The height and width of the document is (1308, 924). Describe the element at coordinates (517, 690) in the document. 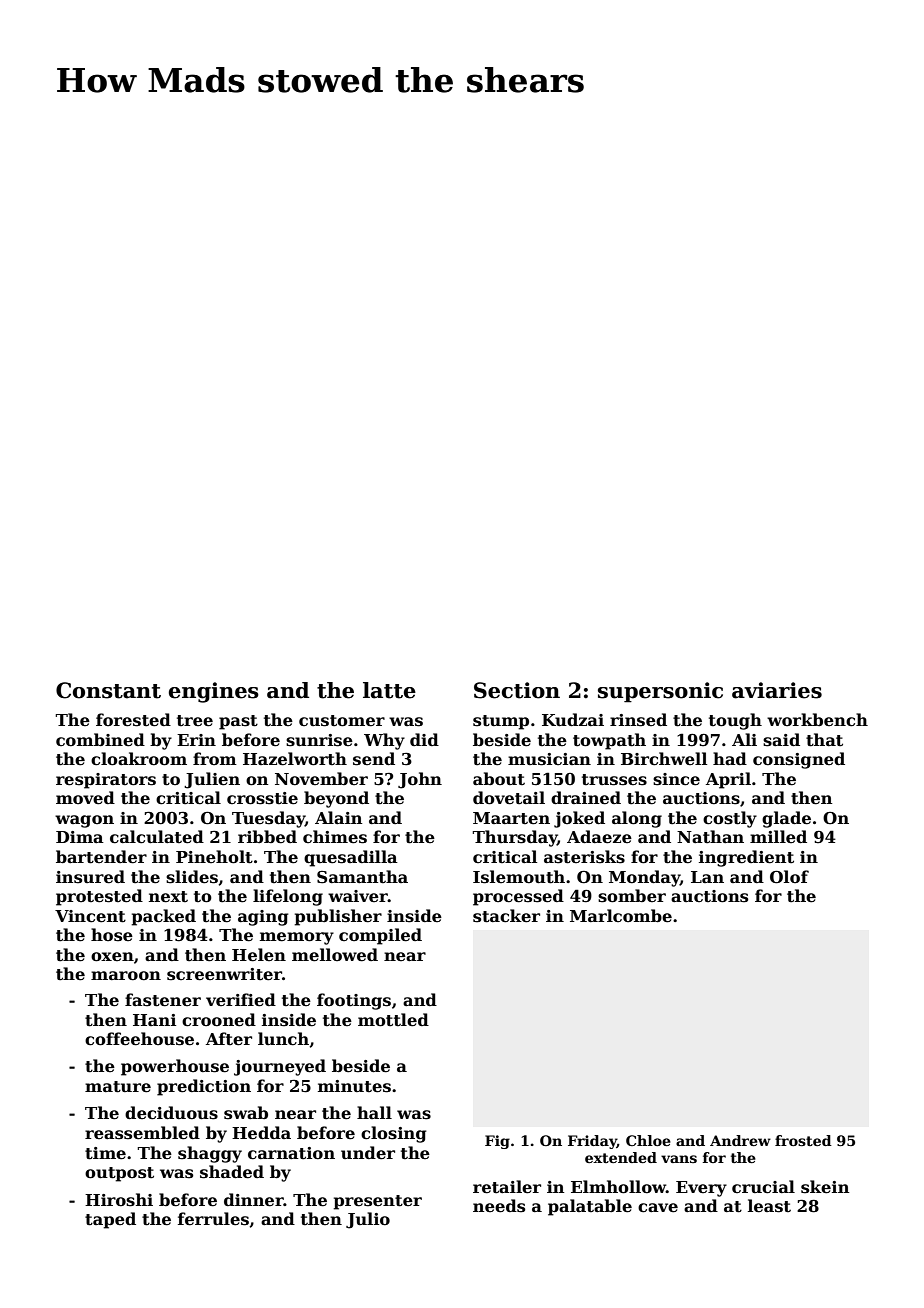

I see `Section` at that location.
